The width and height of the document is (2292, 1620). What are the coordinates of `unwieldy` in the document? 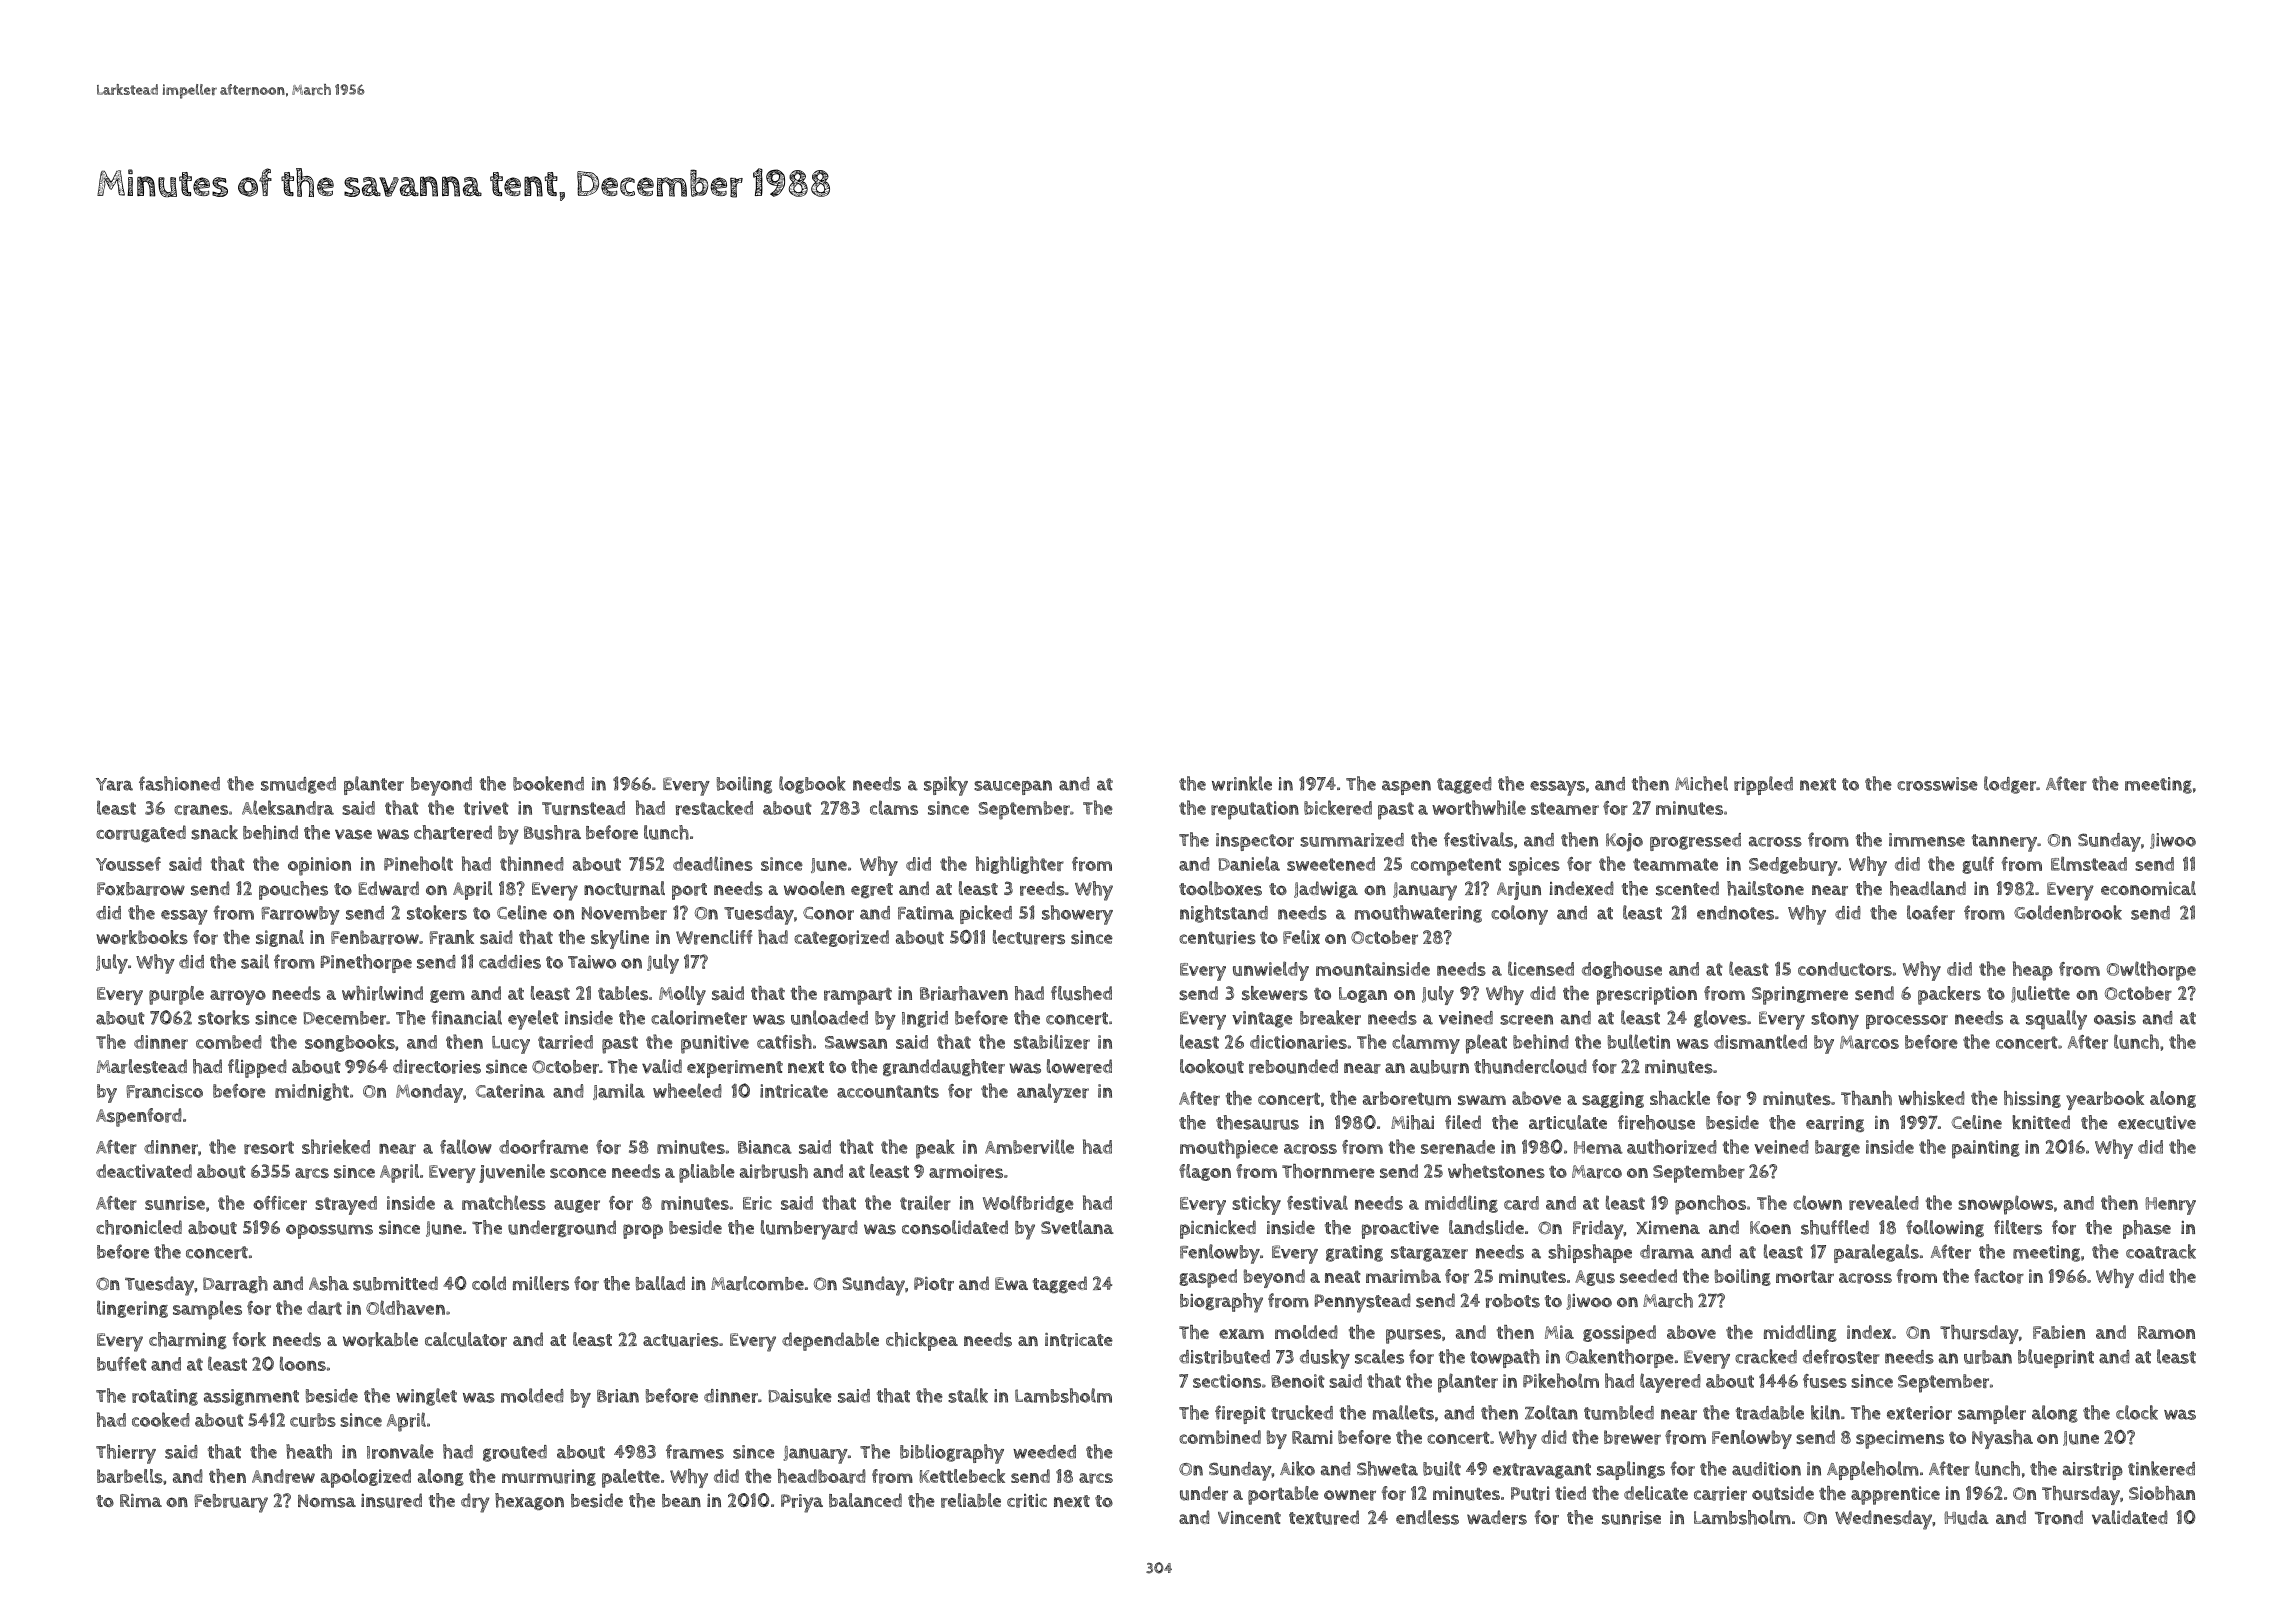 It's located at (1271, 971).
